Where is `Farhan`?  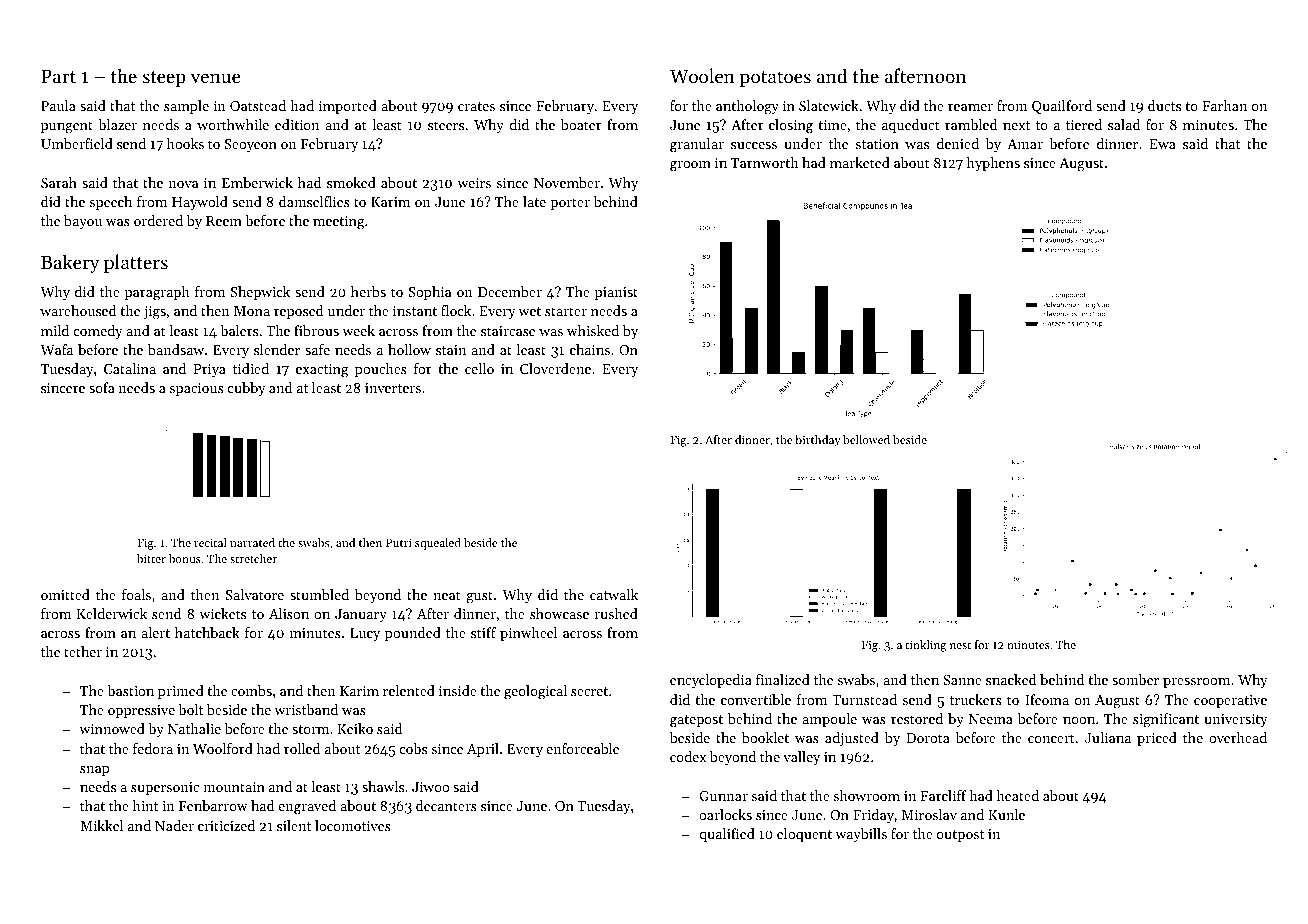 Farhan is located at coordinates (1224, 105).
